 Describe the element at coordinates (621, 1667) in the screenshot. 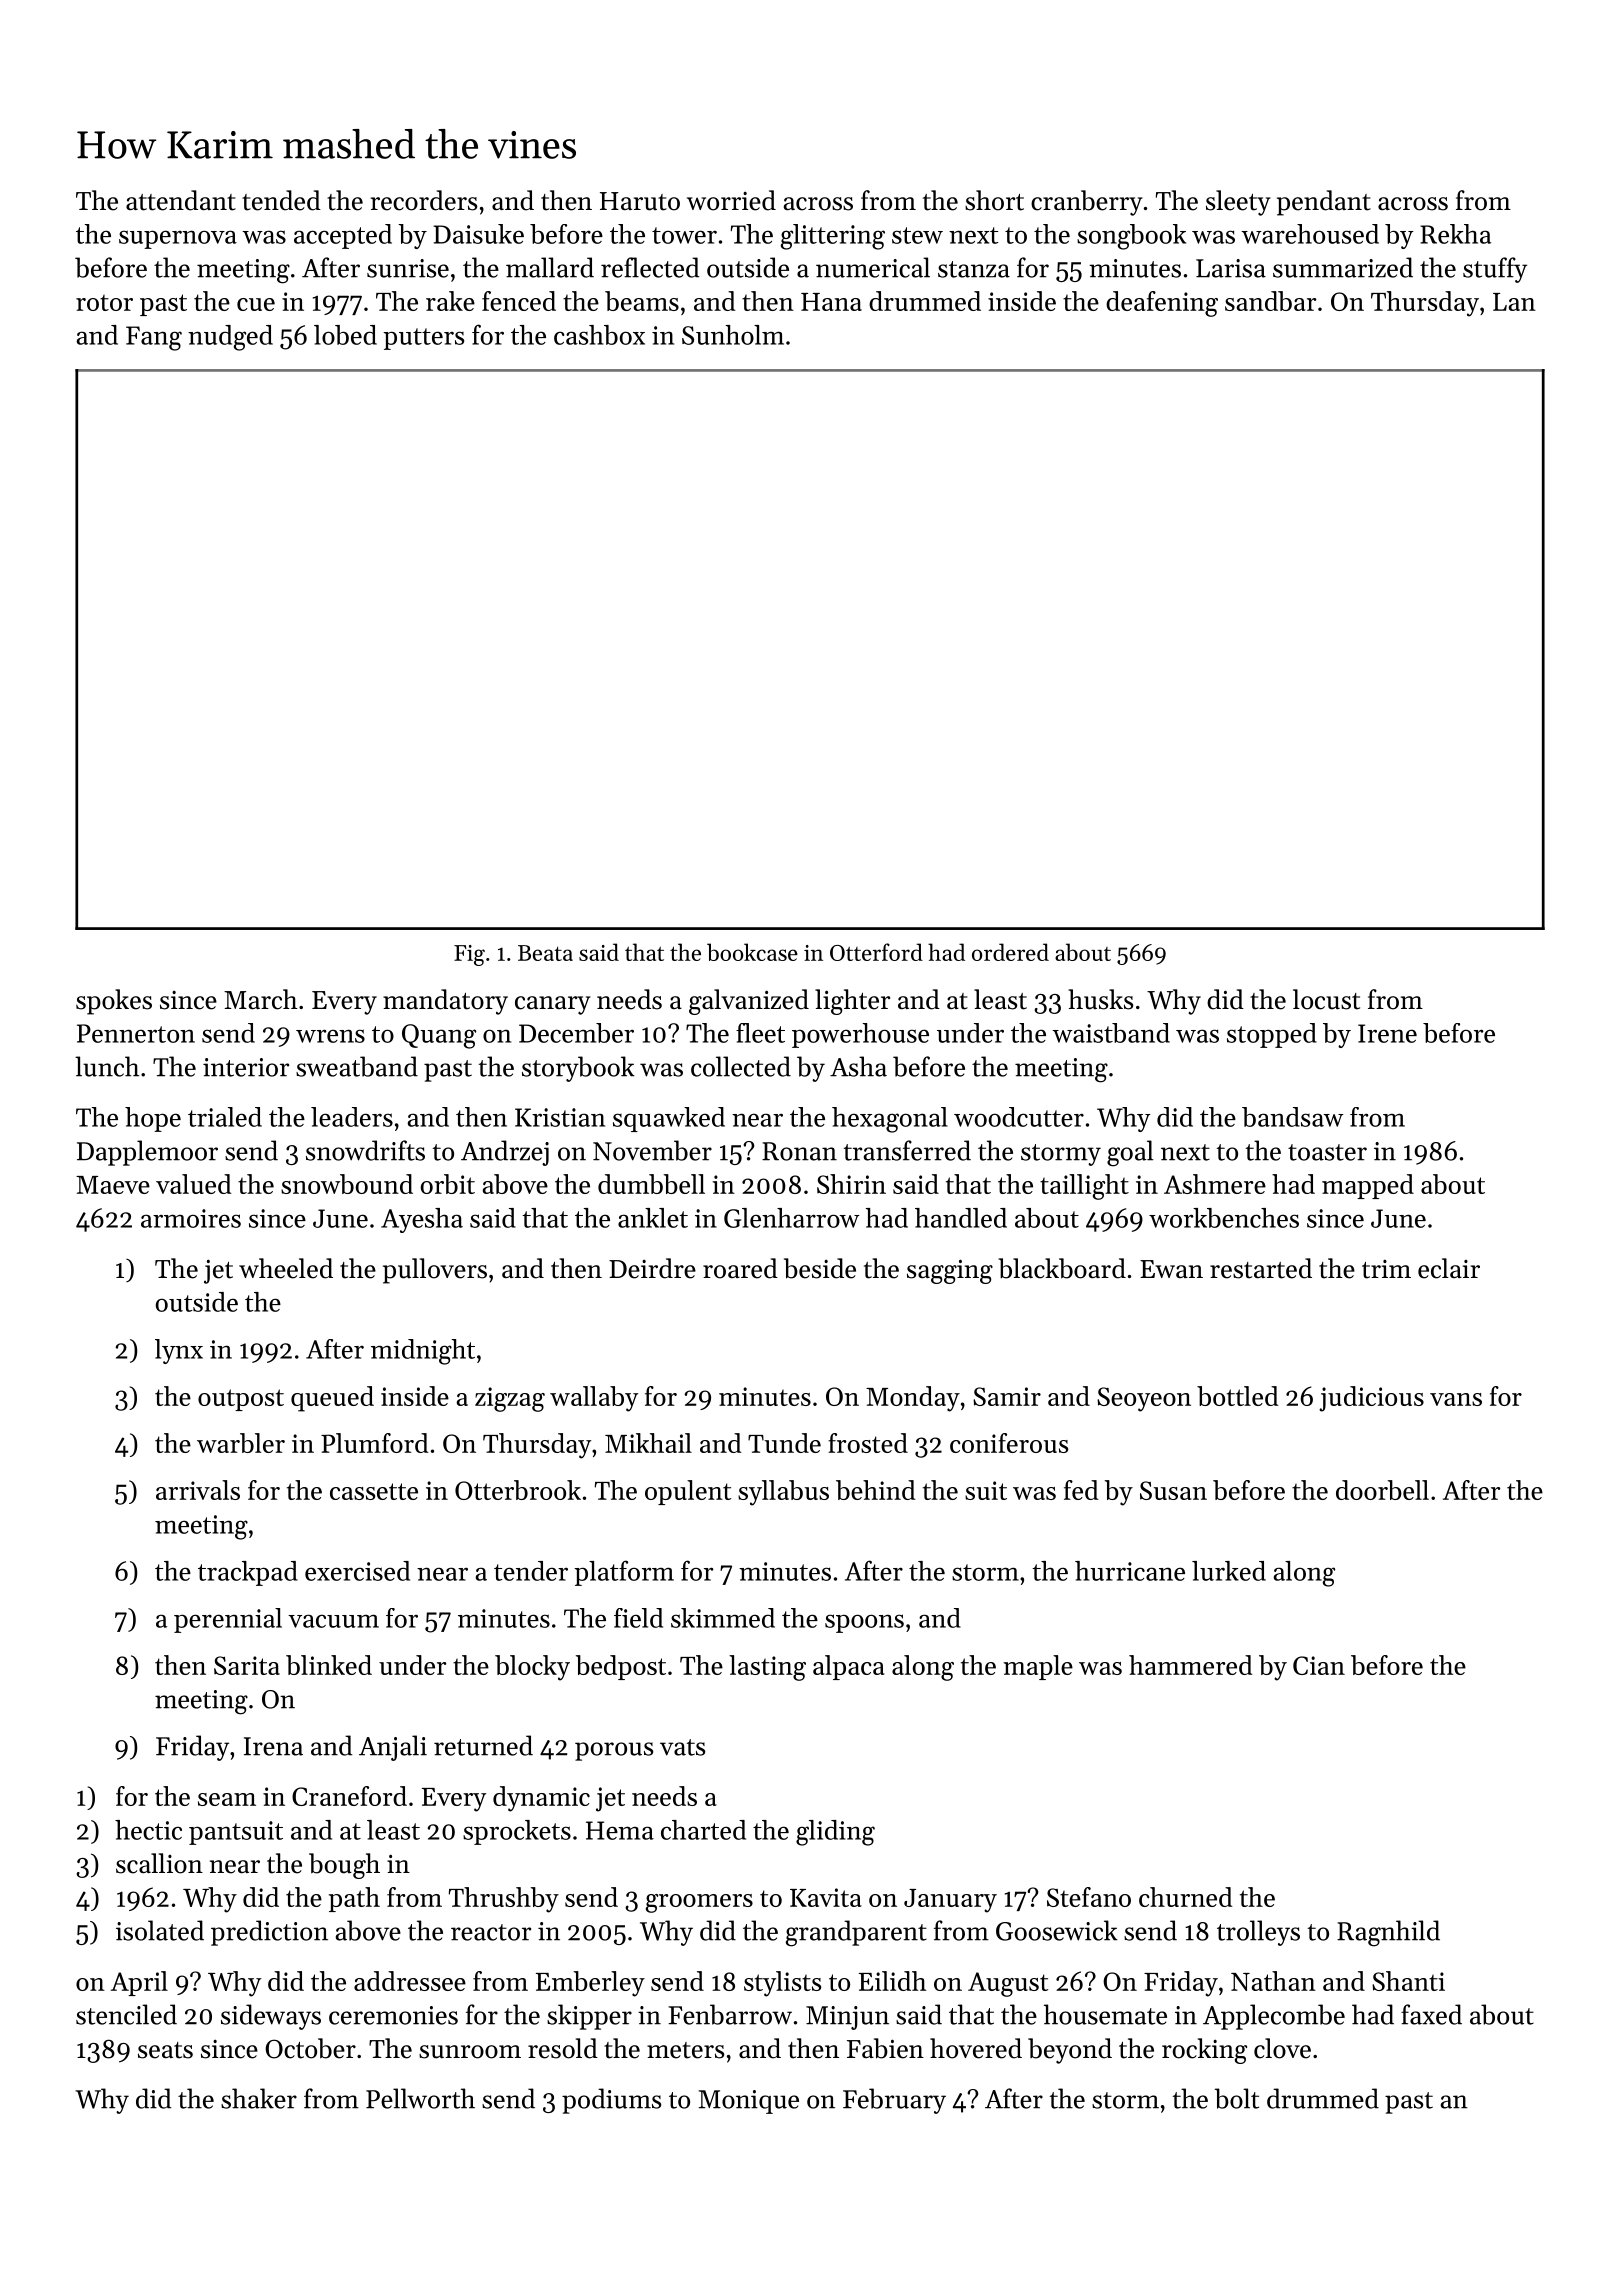

I see `bedpost` at that location.
